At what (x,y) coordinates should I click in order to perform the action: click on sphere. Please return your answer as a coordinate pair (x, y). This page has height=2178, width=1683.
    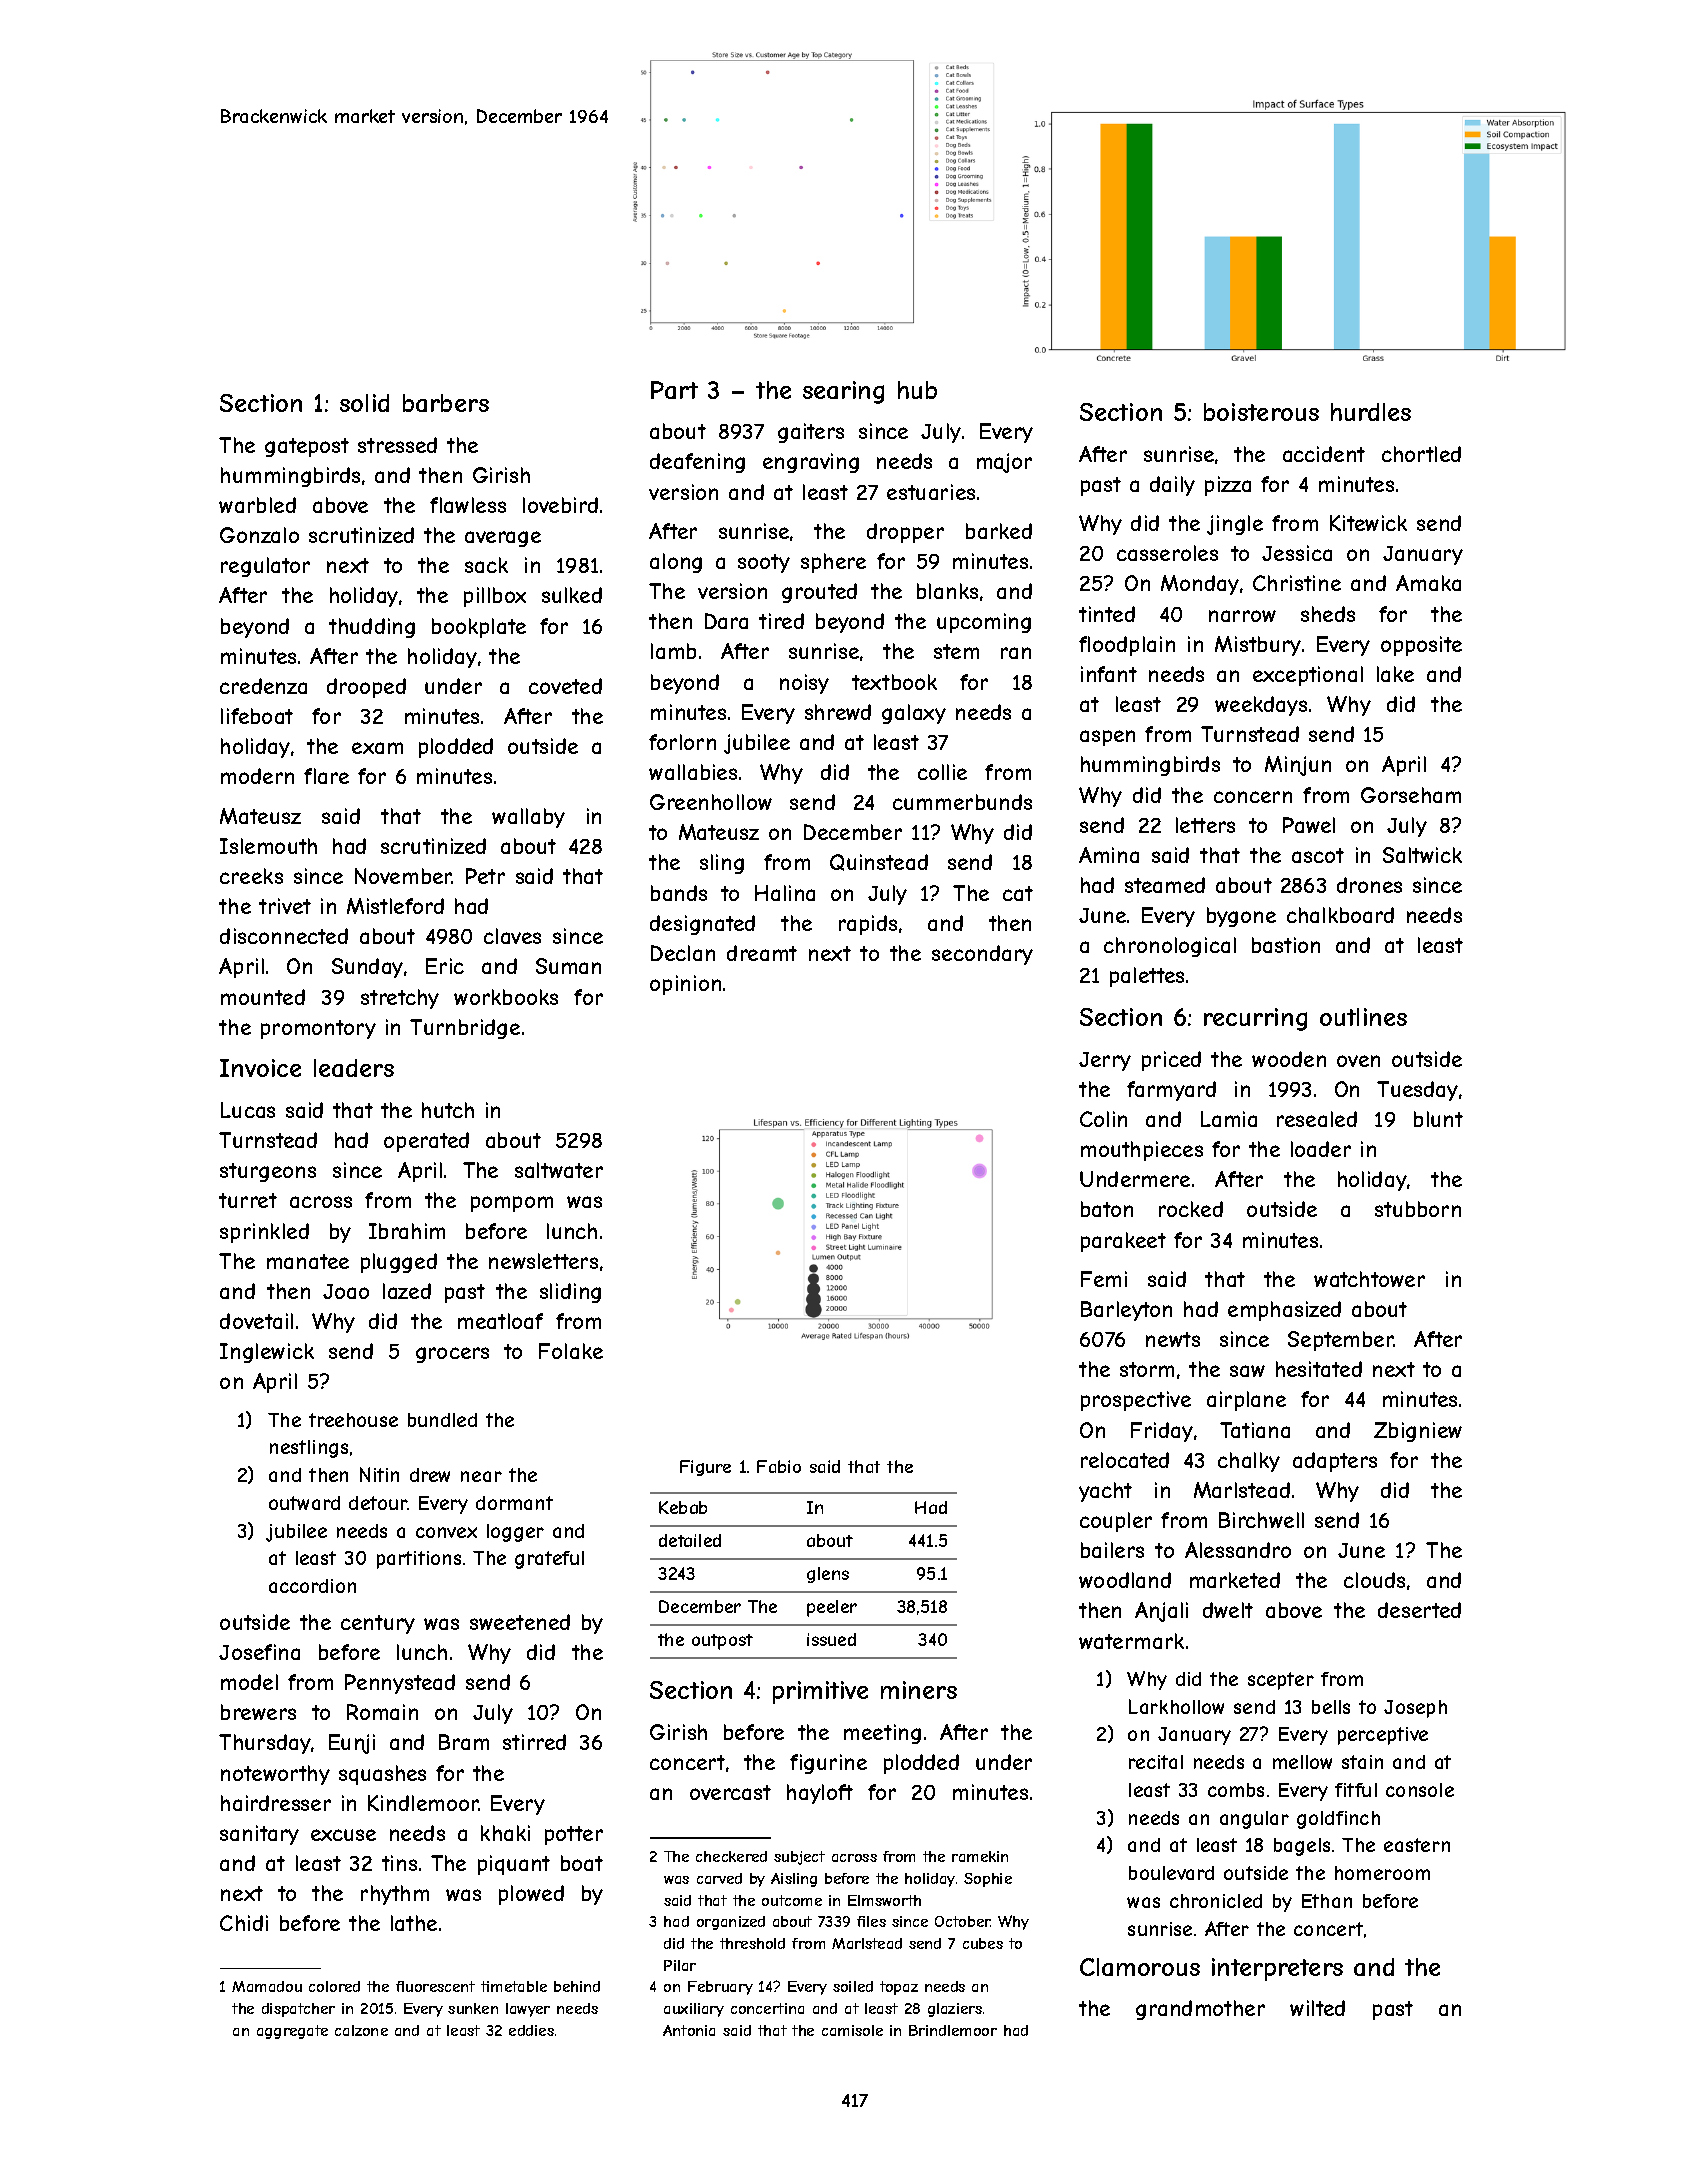
    Looking at the image, I should click on (833, 563).
